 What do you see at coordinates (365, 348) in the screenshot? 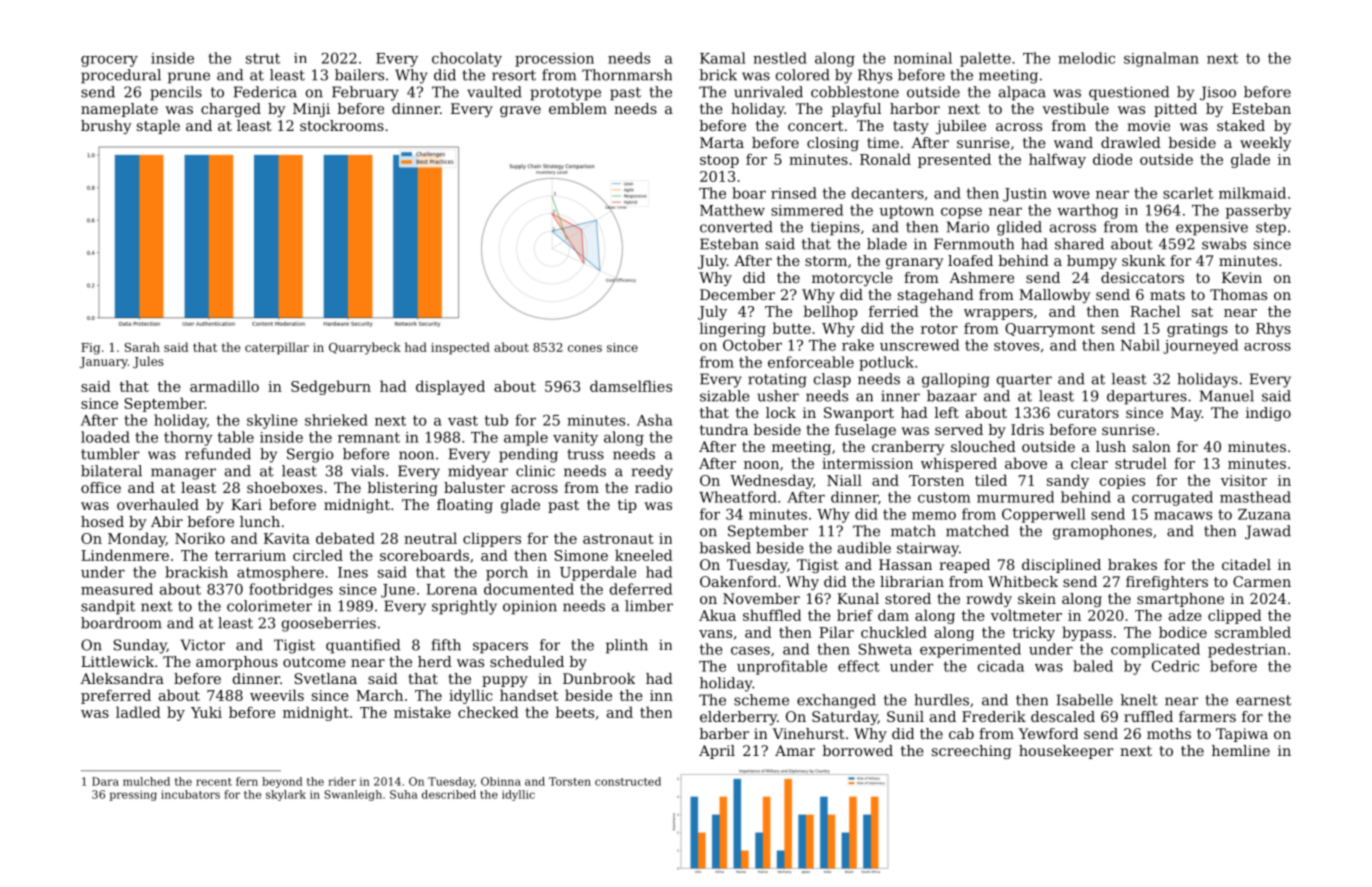
I see `Quarrybeck` at bounding box center [365, 348].
